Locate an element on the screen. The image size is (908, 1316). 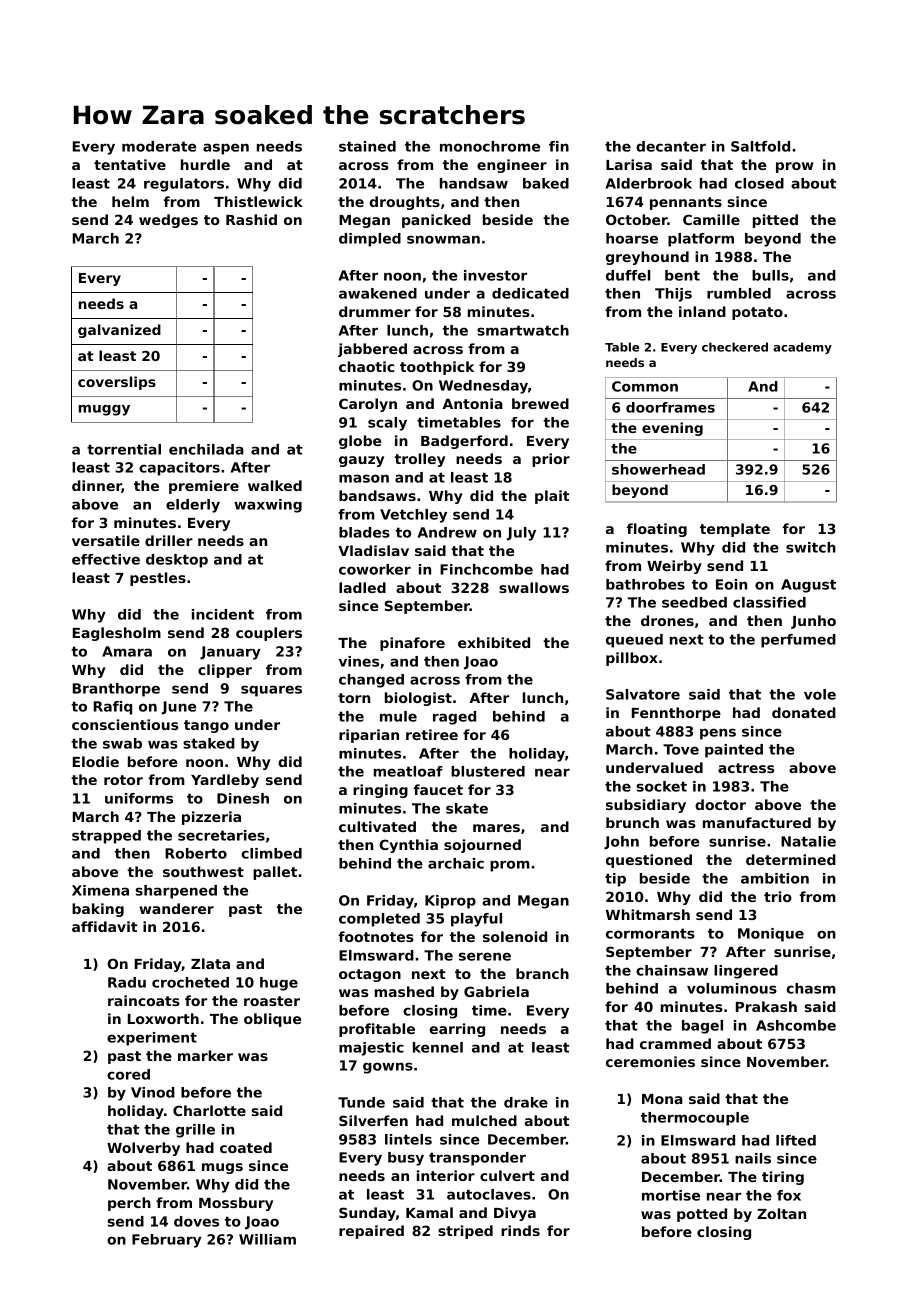
Thistlewick is located at coordinates (258, 201).
